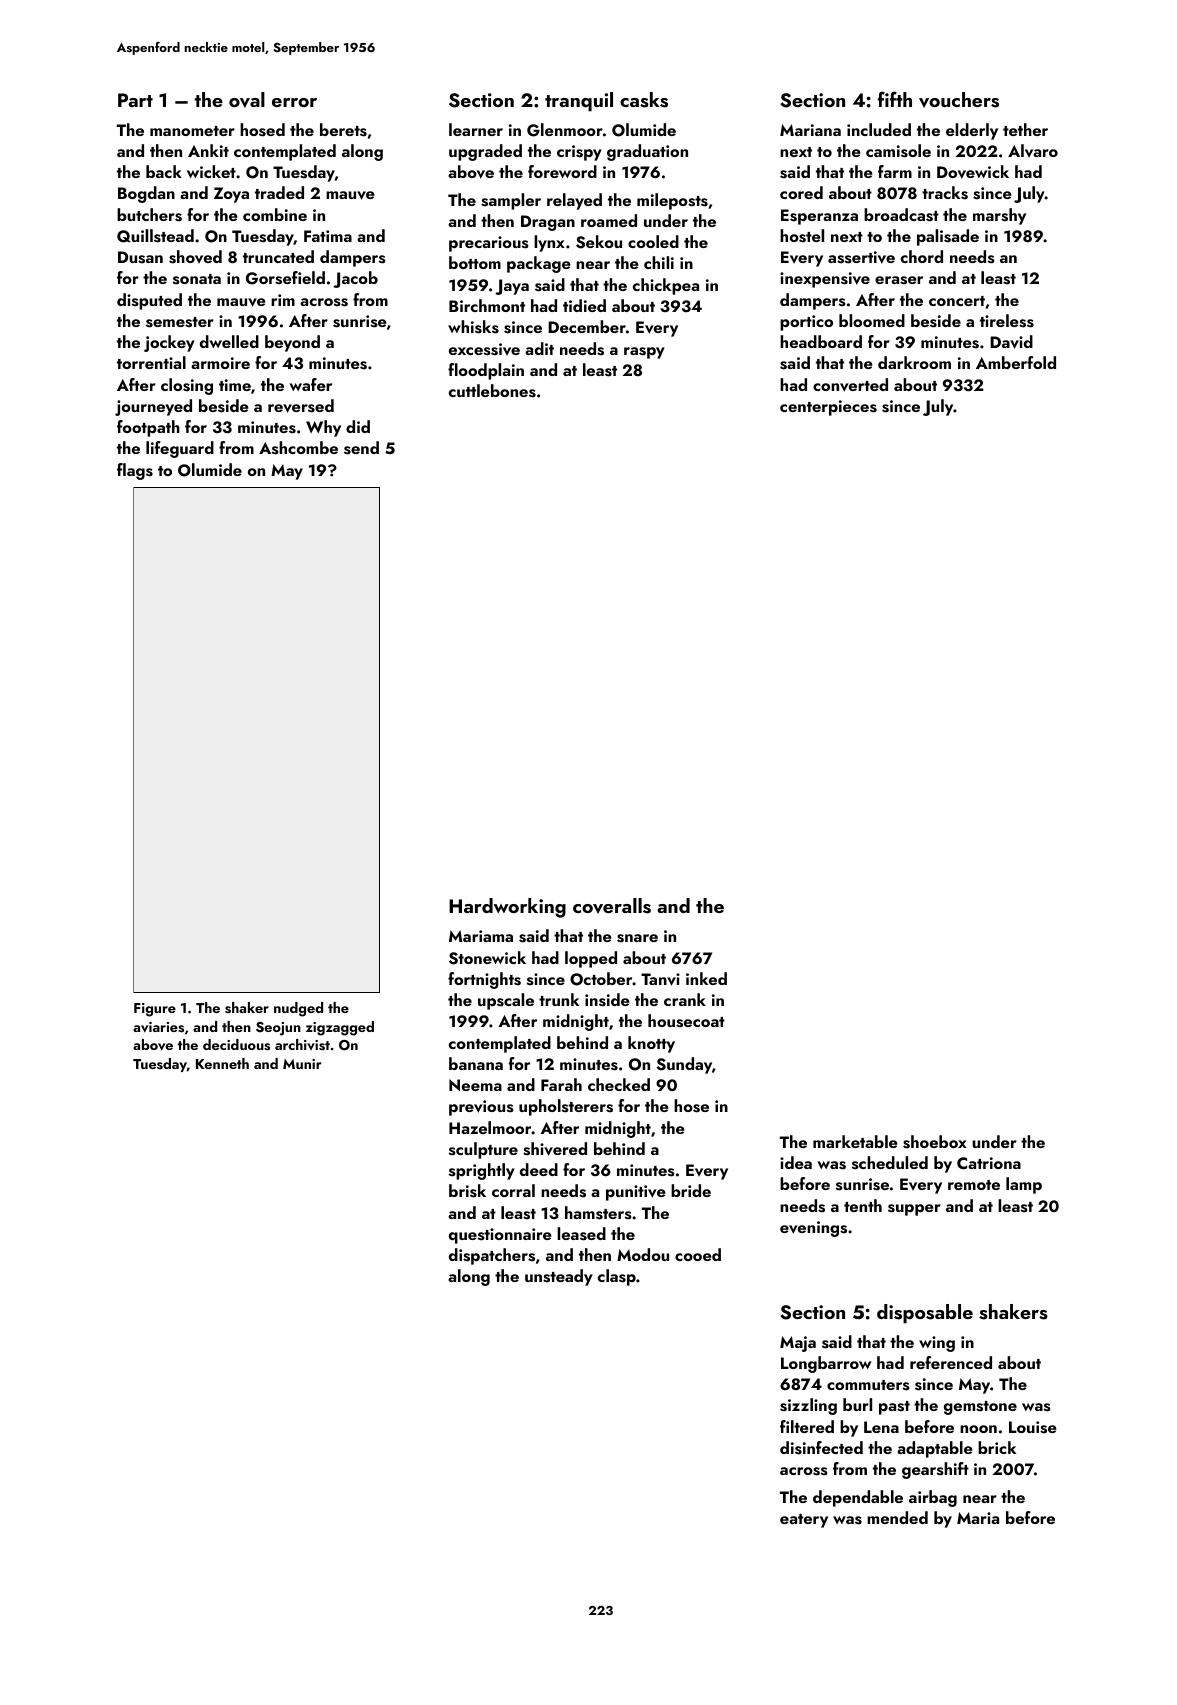 The width and height of the image is (1177, 1705). Describe the element at coordinates (1007, 321) in the image. I see `tireless` at that location.
